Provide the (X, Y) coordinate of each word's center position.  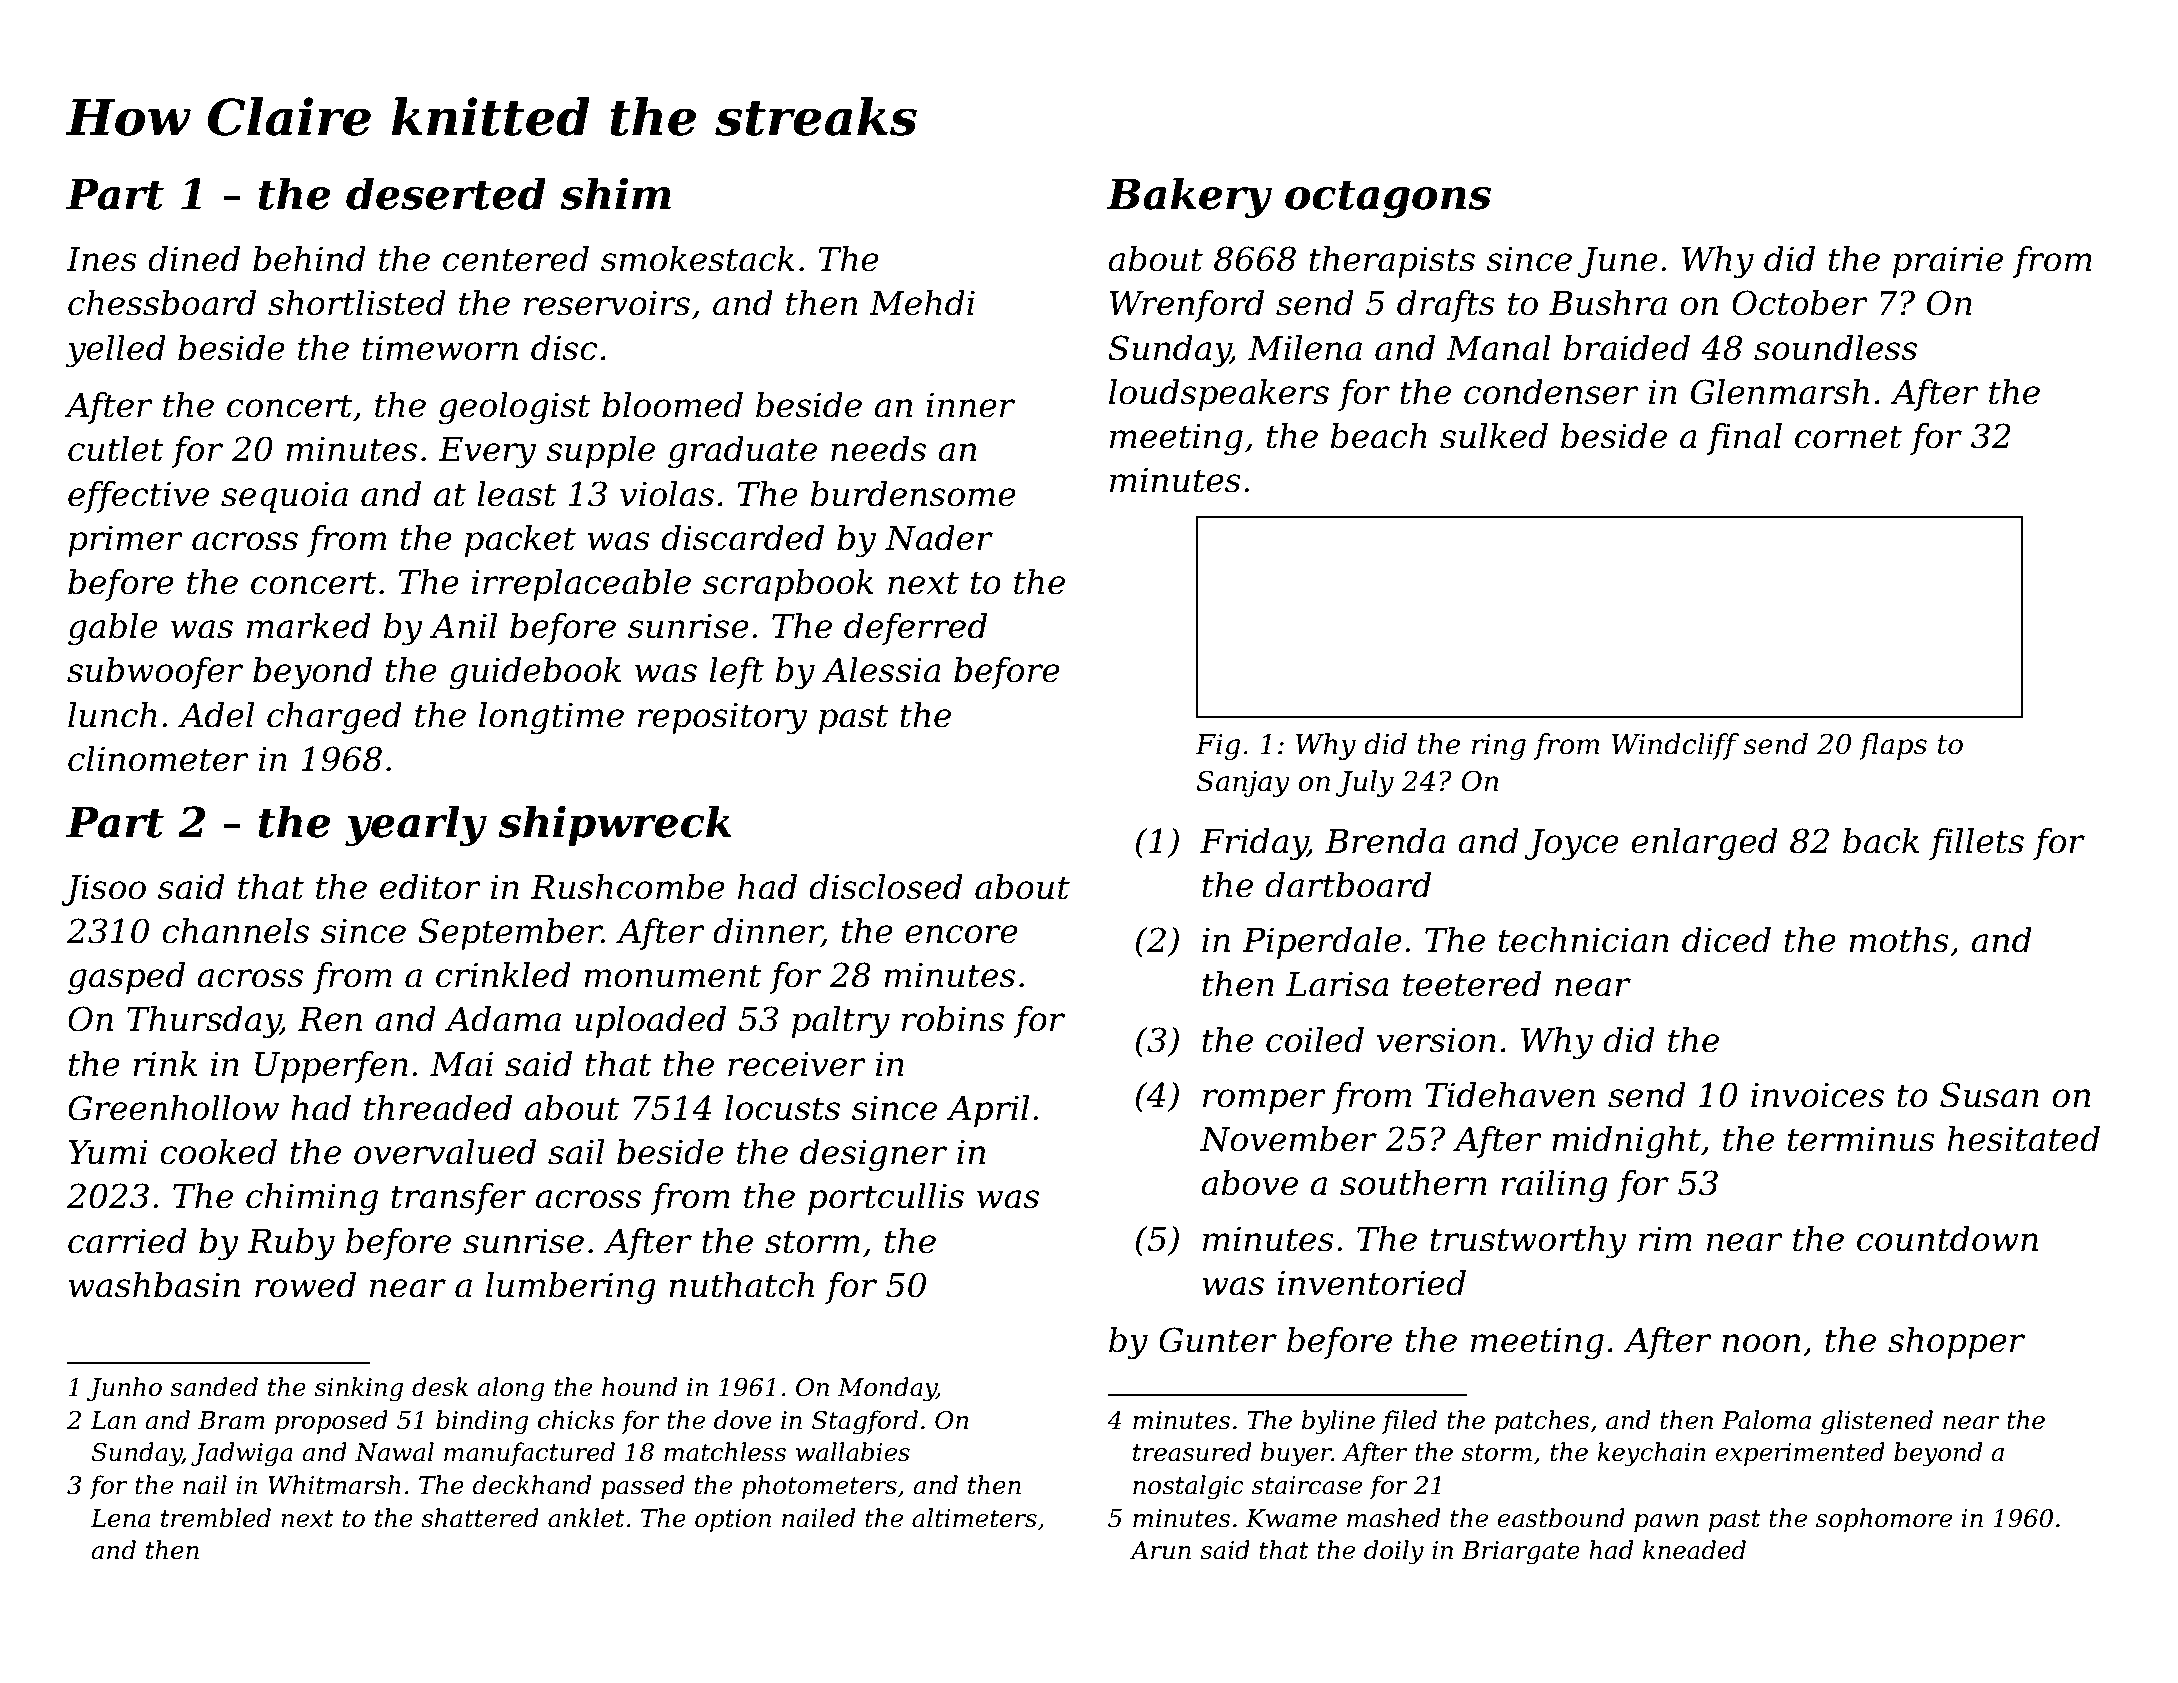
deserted (446, 193)
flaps (1893, 746)
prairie (1948, 262)
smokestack (698, 259)
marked (309, 626)
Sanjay (1243, 783)
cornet (1848, 437)
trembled (216, 1518)
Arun (1160, 1550)
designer (873, 1155)
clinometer (158, 759)
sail (576, 1152)
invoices (1817, 1095)
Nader (939, 538)
